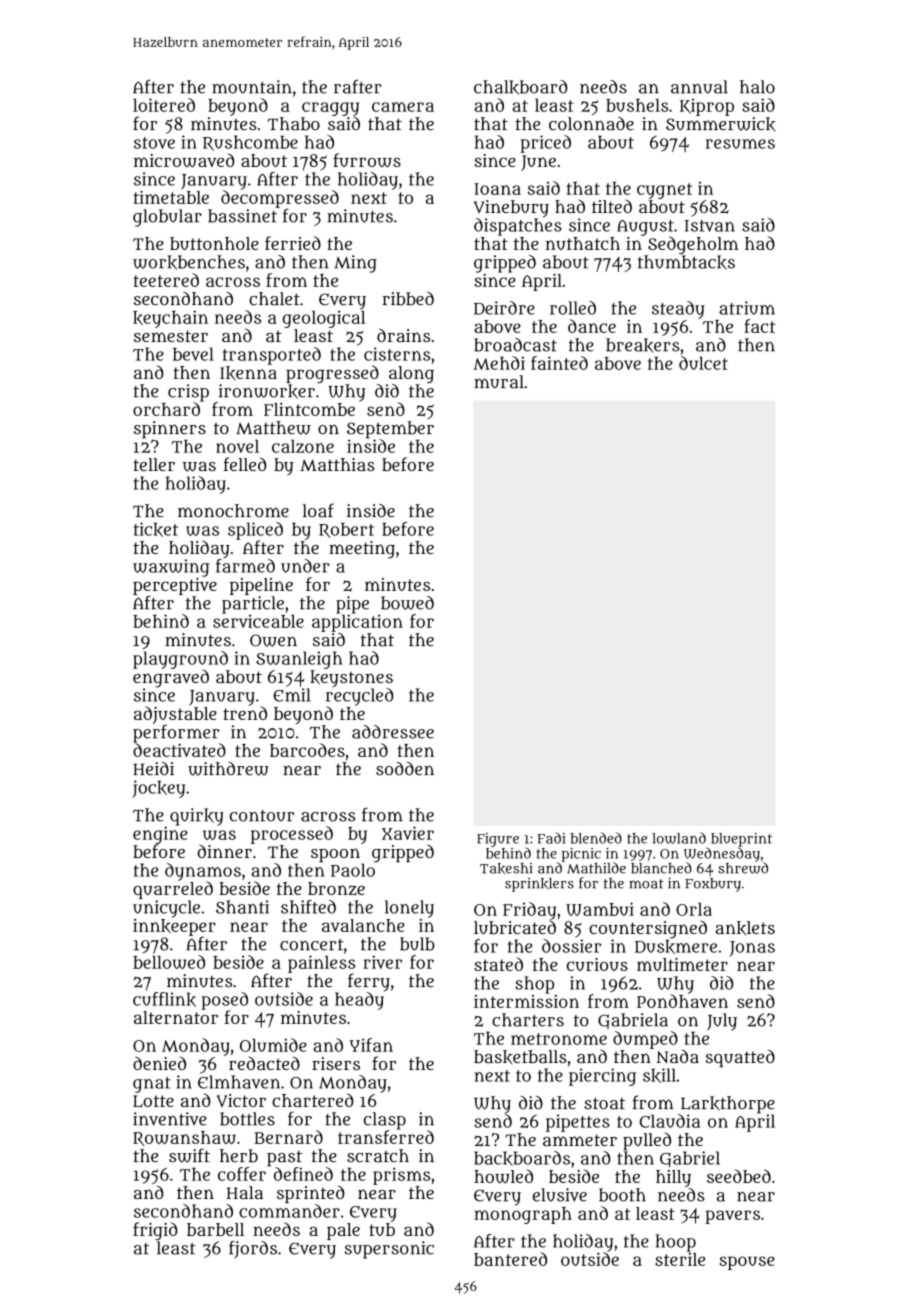 This page has width=908, height=1316. Describe the element at coordinates (757, 87) in the page. I see `halo` at that location.
